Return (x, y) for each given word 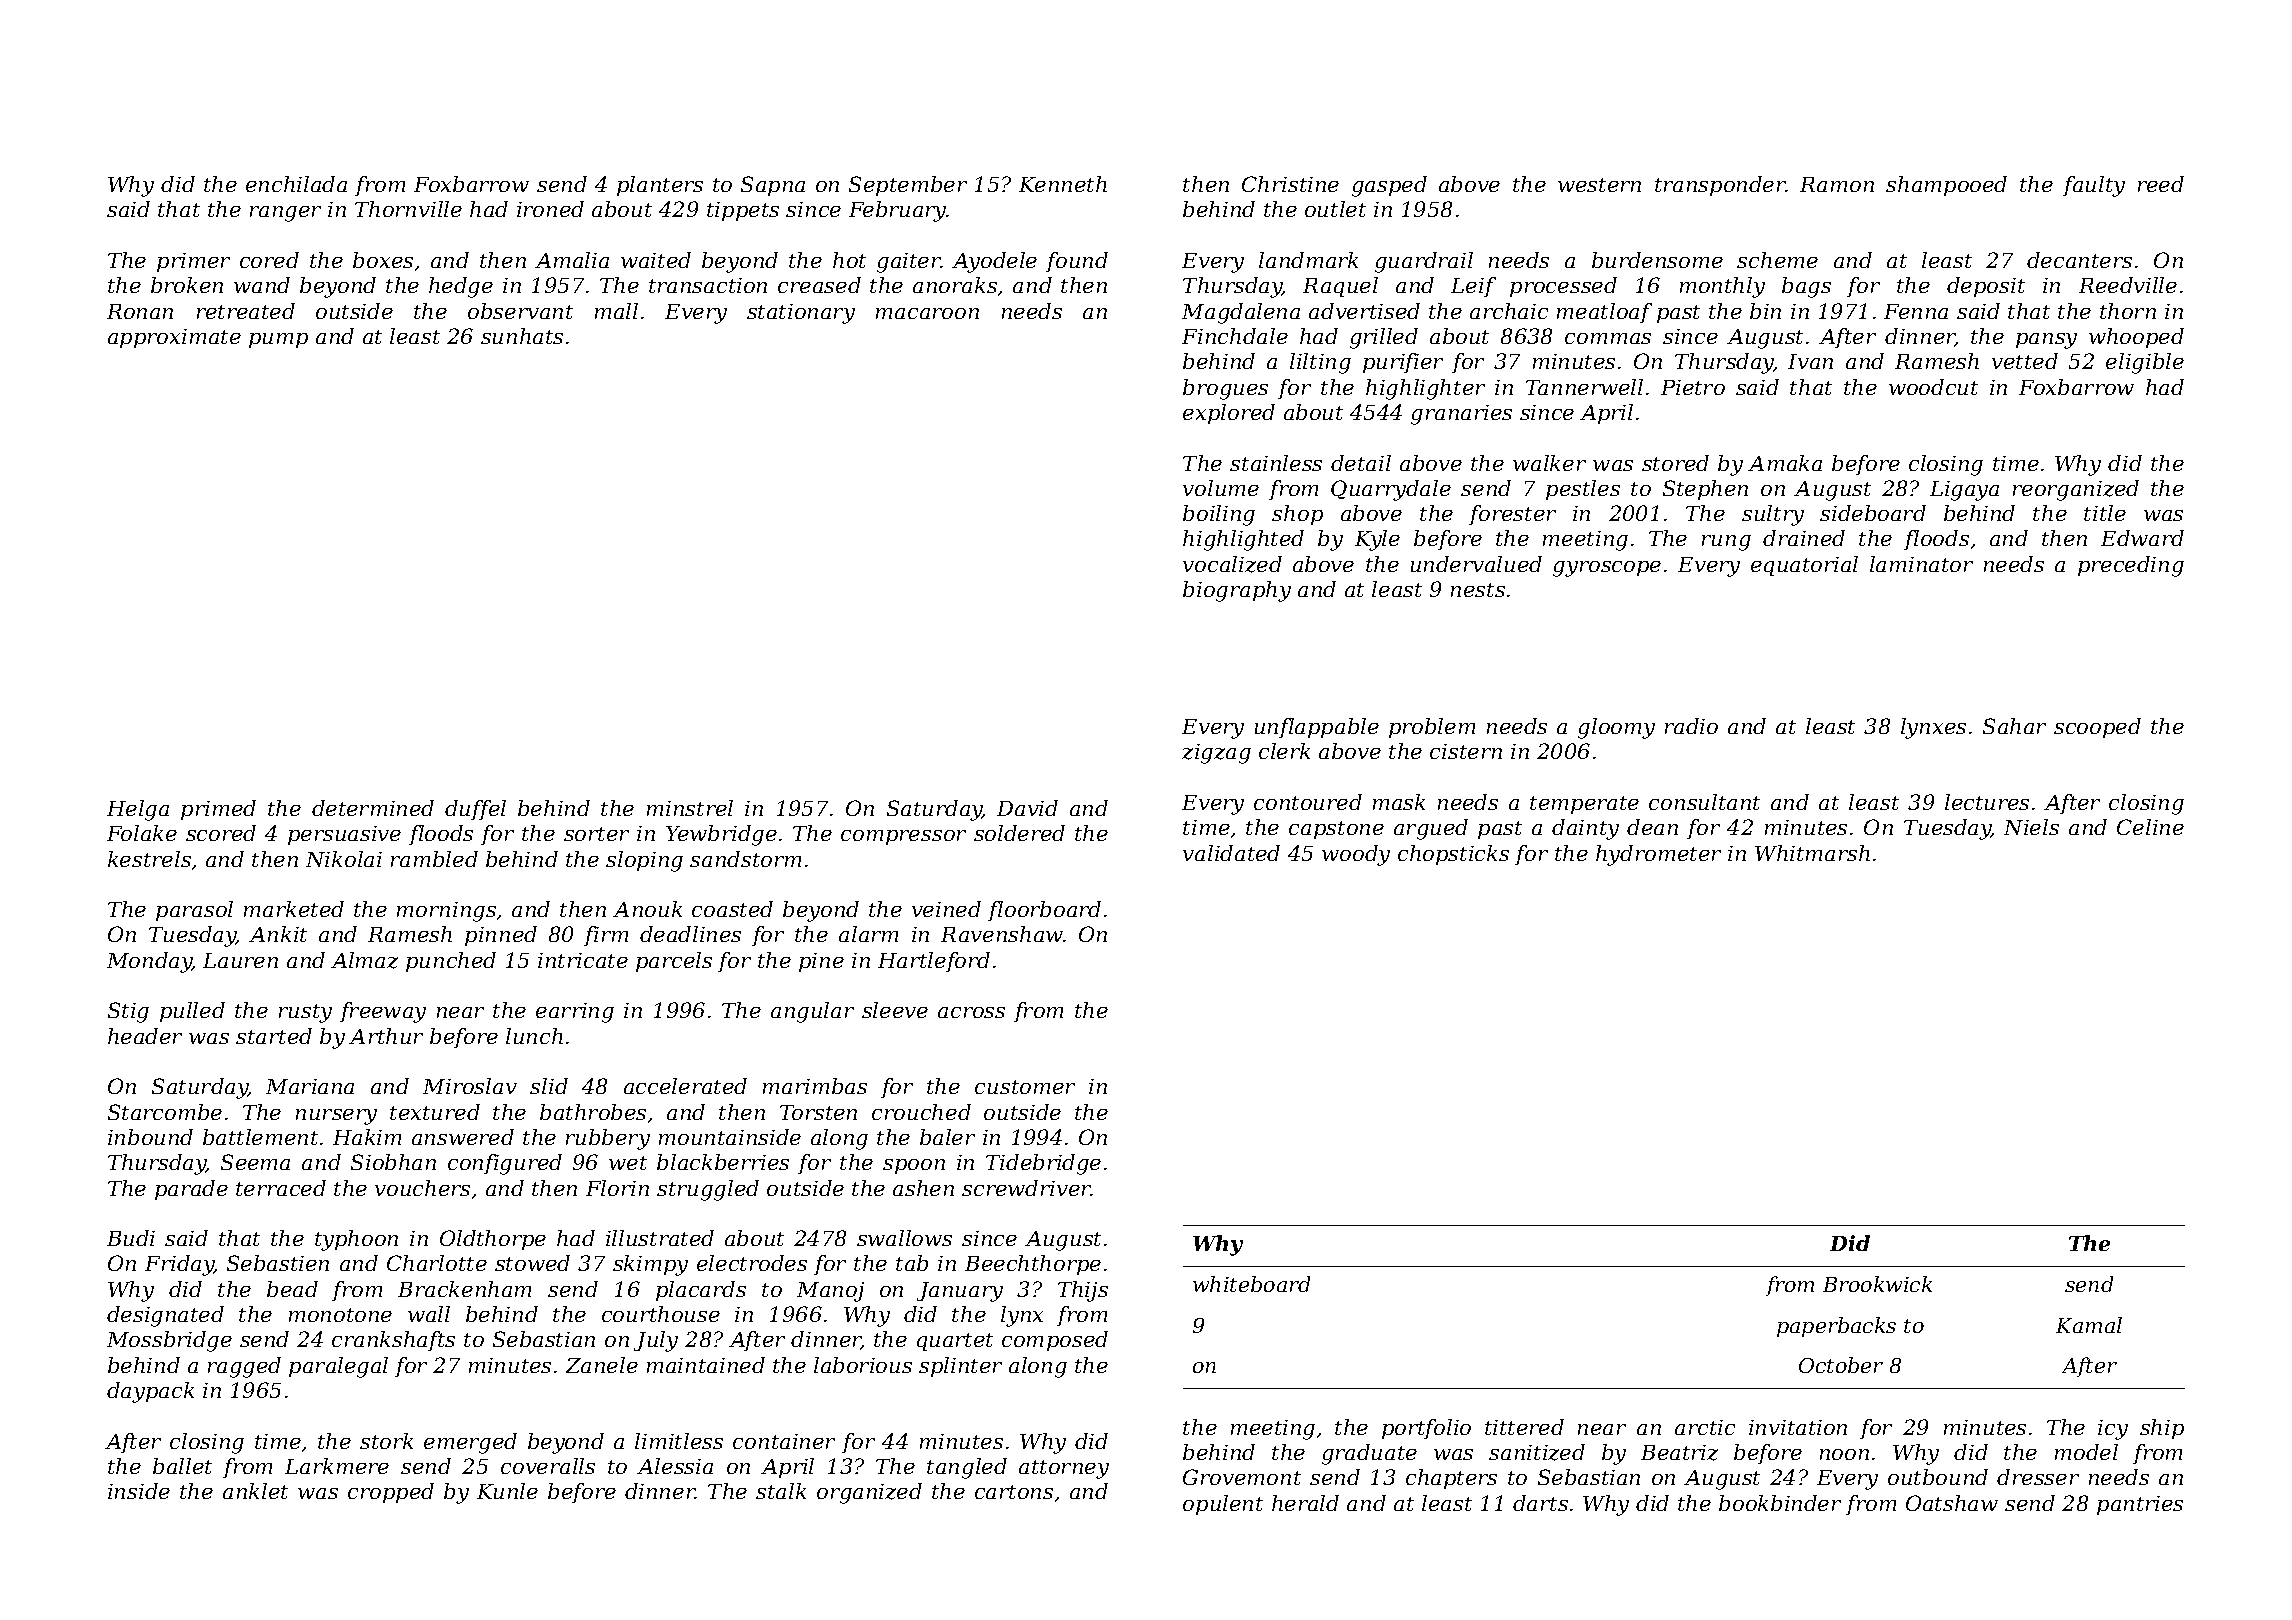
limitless (679, 1441)
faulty (2094, 186)
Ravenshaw (1002, 934)
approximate (174, 338)
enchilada (296, 184)
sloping (644, 861)
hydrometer (1658, 855)
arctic (1705, 1427)
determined (373, 808)
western (1599, 185)
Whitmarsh (1812, 853)
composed (1055, 1341)
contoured (1308, 802)
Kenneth (1063, 184)
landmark (1308, 260)
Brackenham (464, 1289)
